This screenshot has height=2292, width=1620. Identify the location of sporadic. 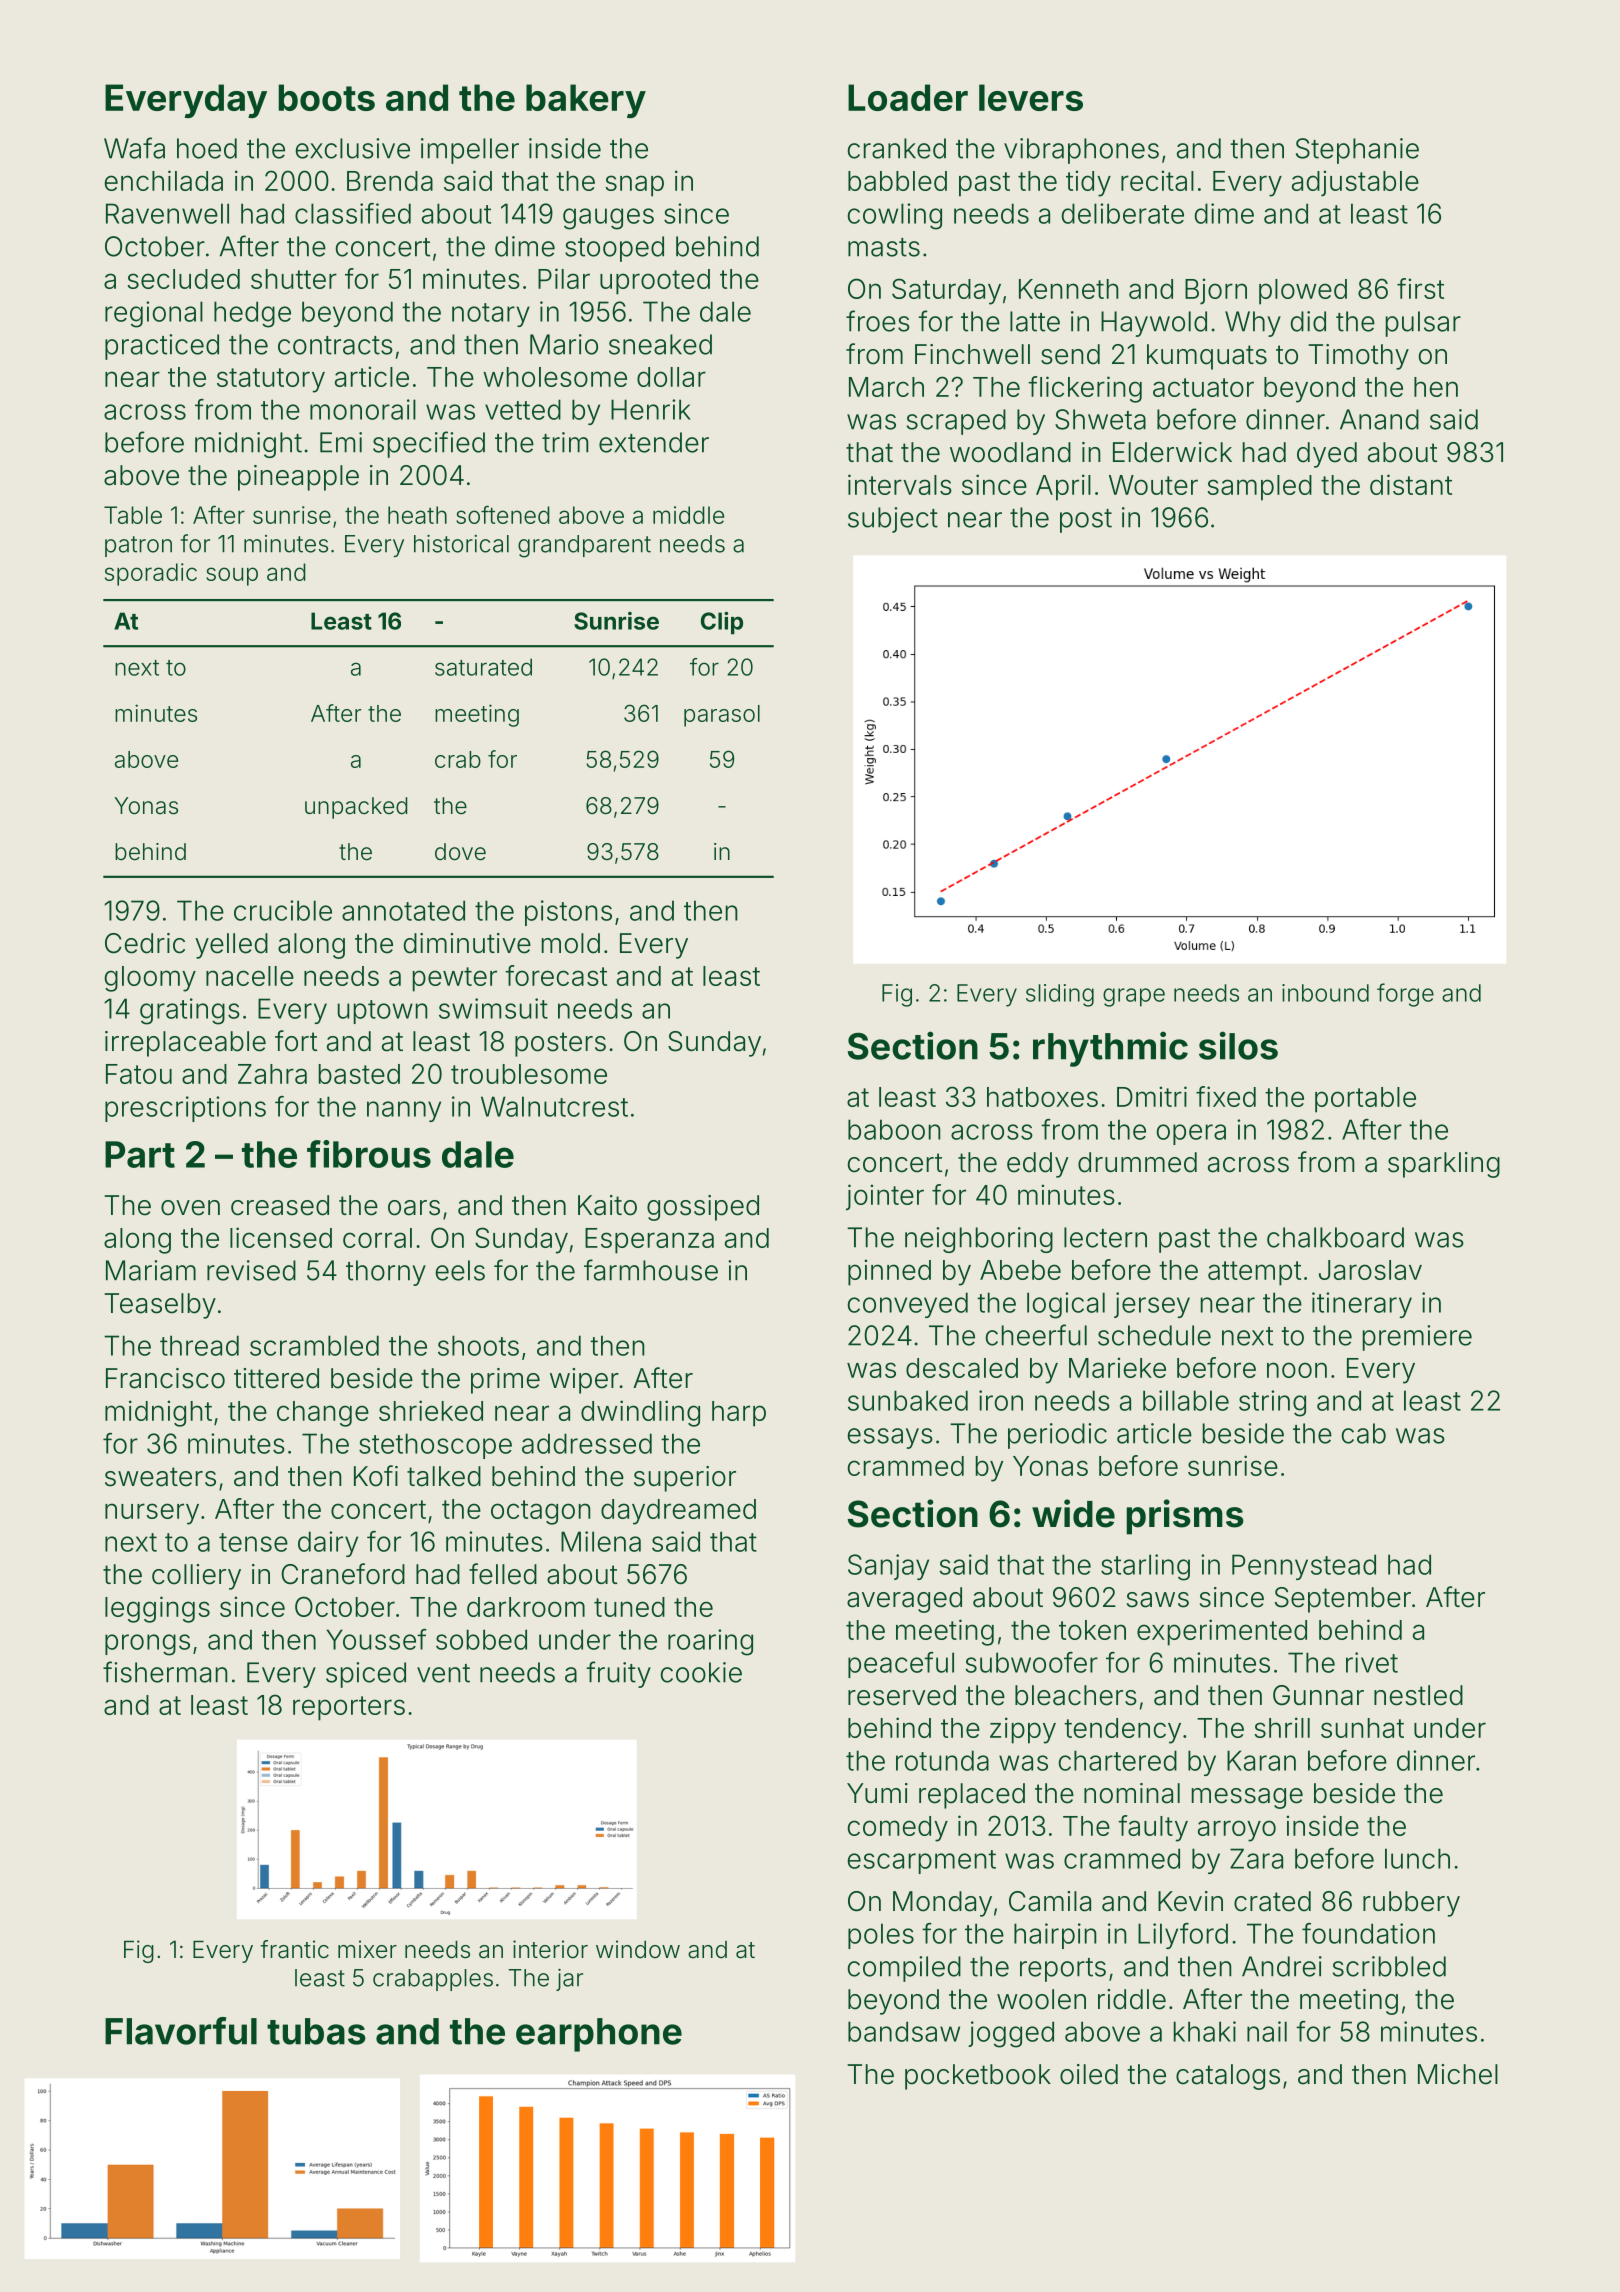
(151, 574).
